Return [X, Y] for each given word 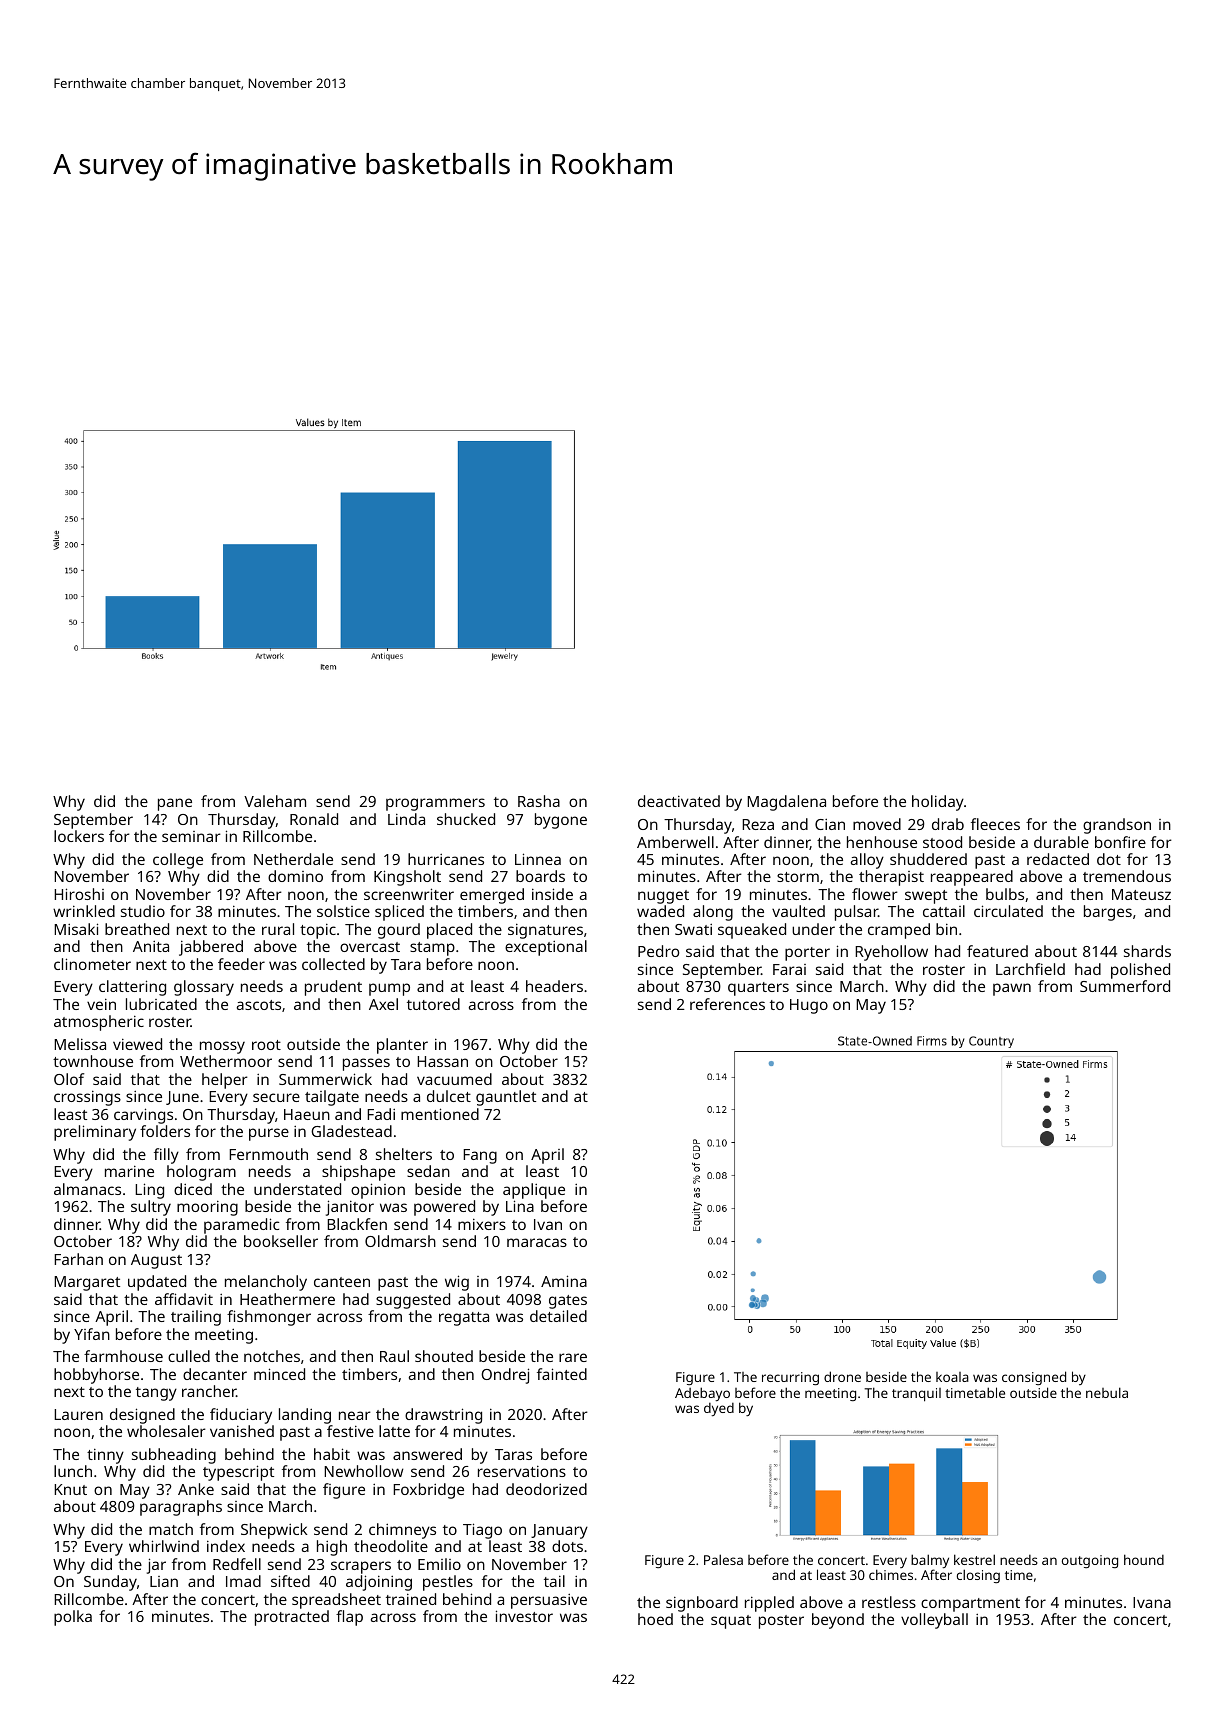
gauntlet [506, 1098]
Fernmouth [268, 1154]
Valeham [275, 801]
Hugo [809, 1006]
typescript [238, 1473]
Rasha [539, 801]
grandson [1117, 826]
